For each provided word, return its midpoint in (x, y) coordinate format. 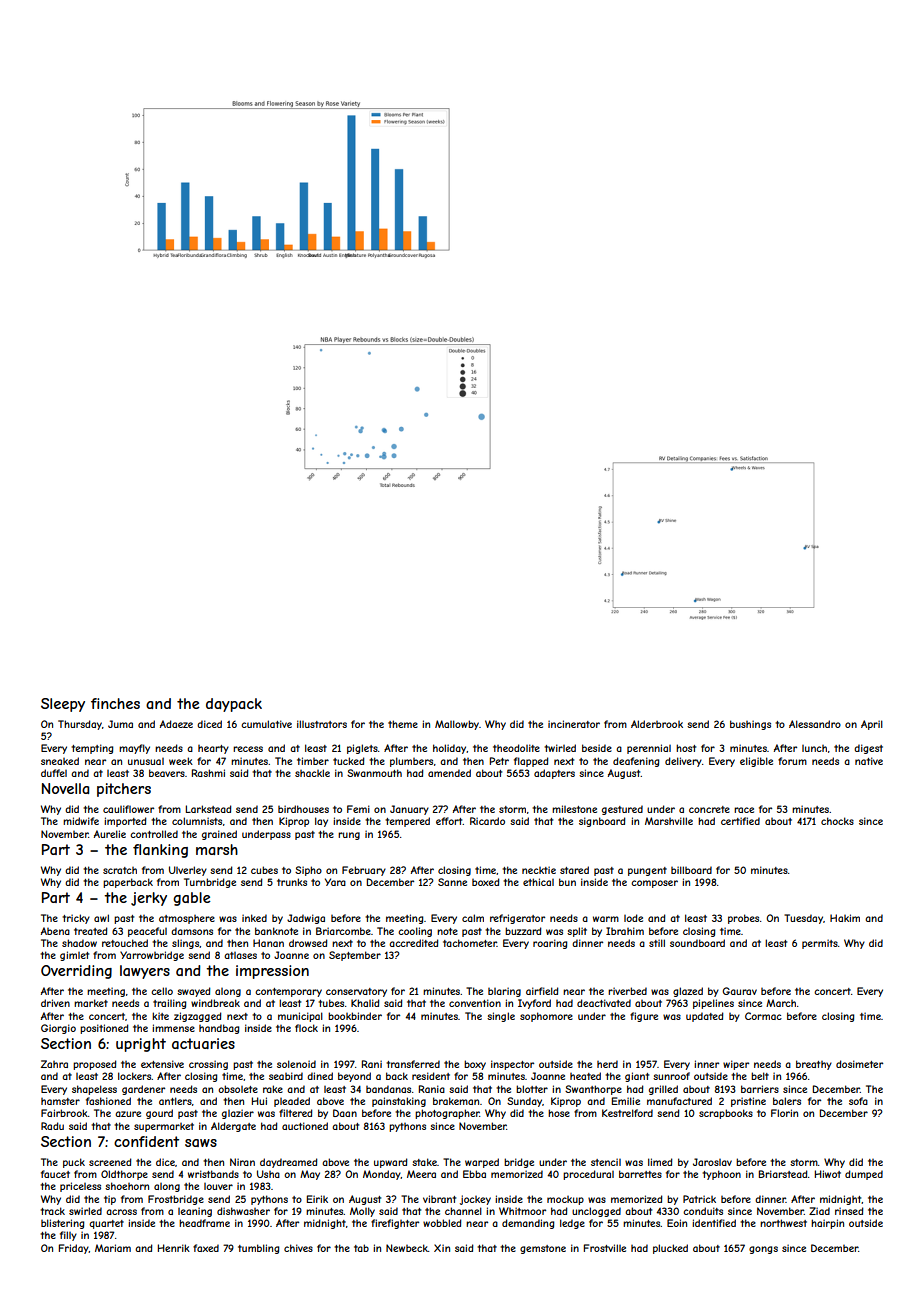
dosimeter (859, 1064)
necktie (539, 870)
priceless (80, 1187)
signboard (602, 822)
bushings (750, 725)
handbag (219, 1029)
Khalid (365, 1003)
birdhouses (303, 809)
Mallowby (457, 725)
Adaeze (176, 724)
